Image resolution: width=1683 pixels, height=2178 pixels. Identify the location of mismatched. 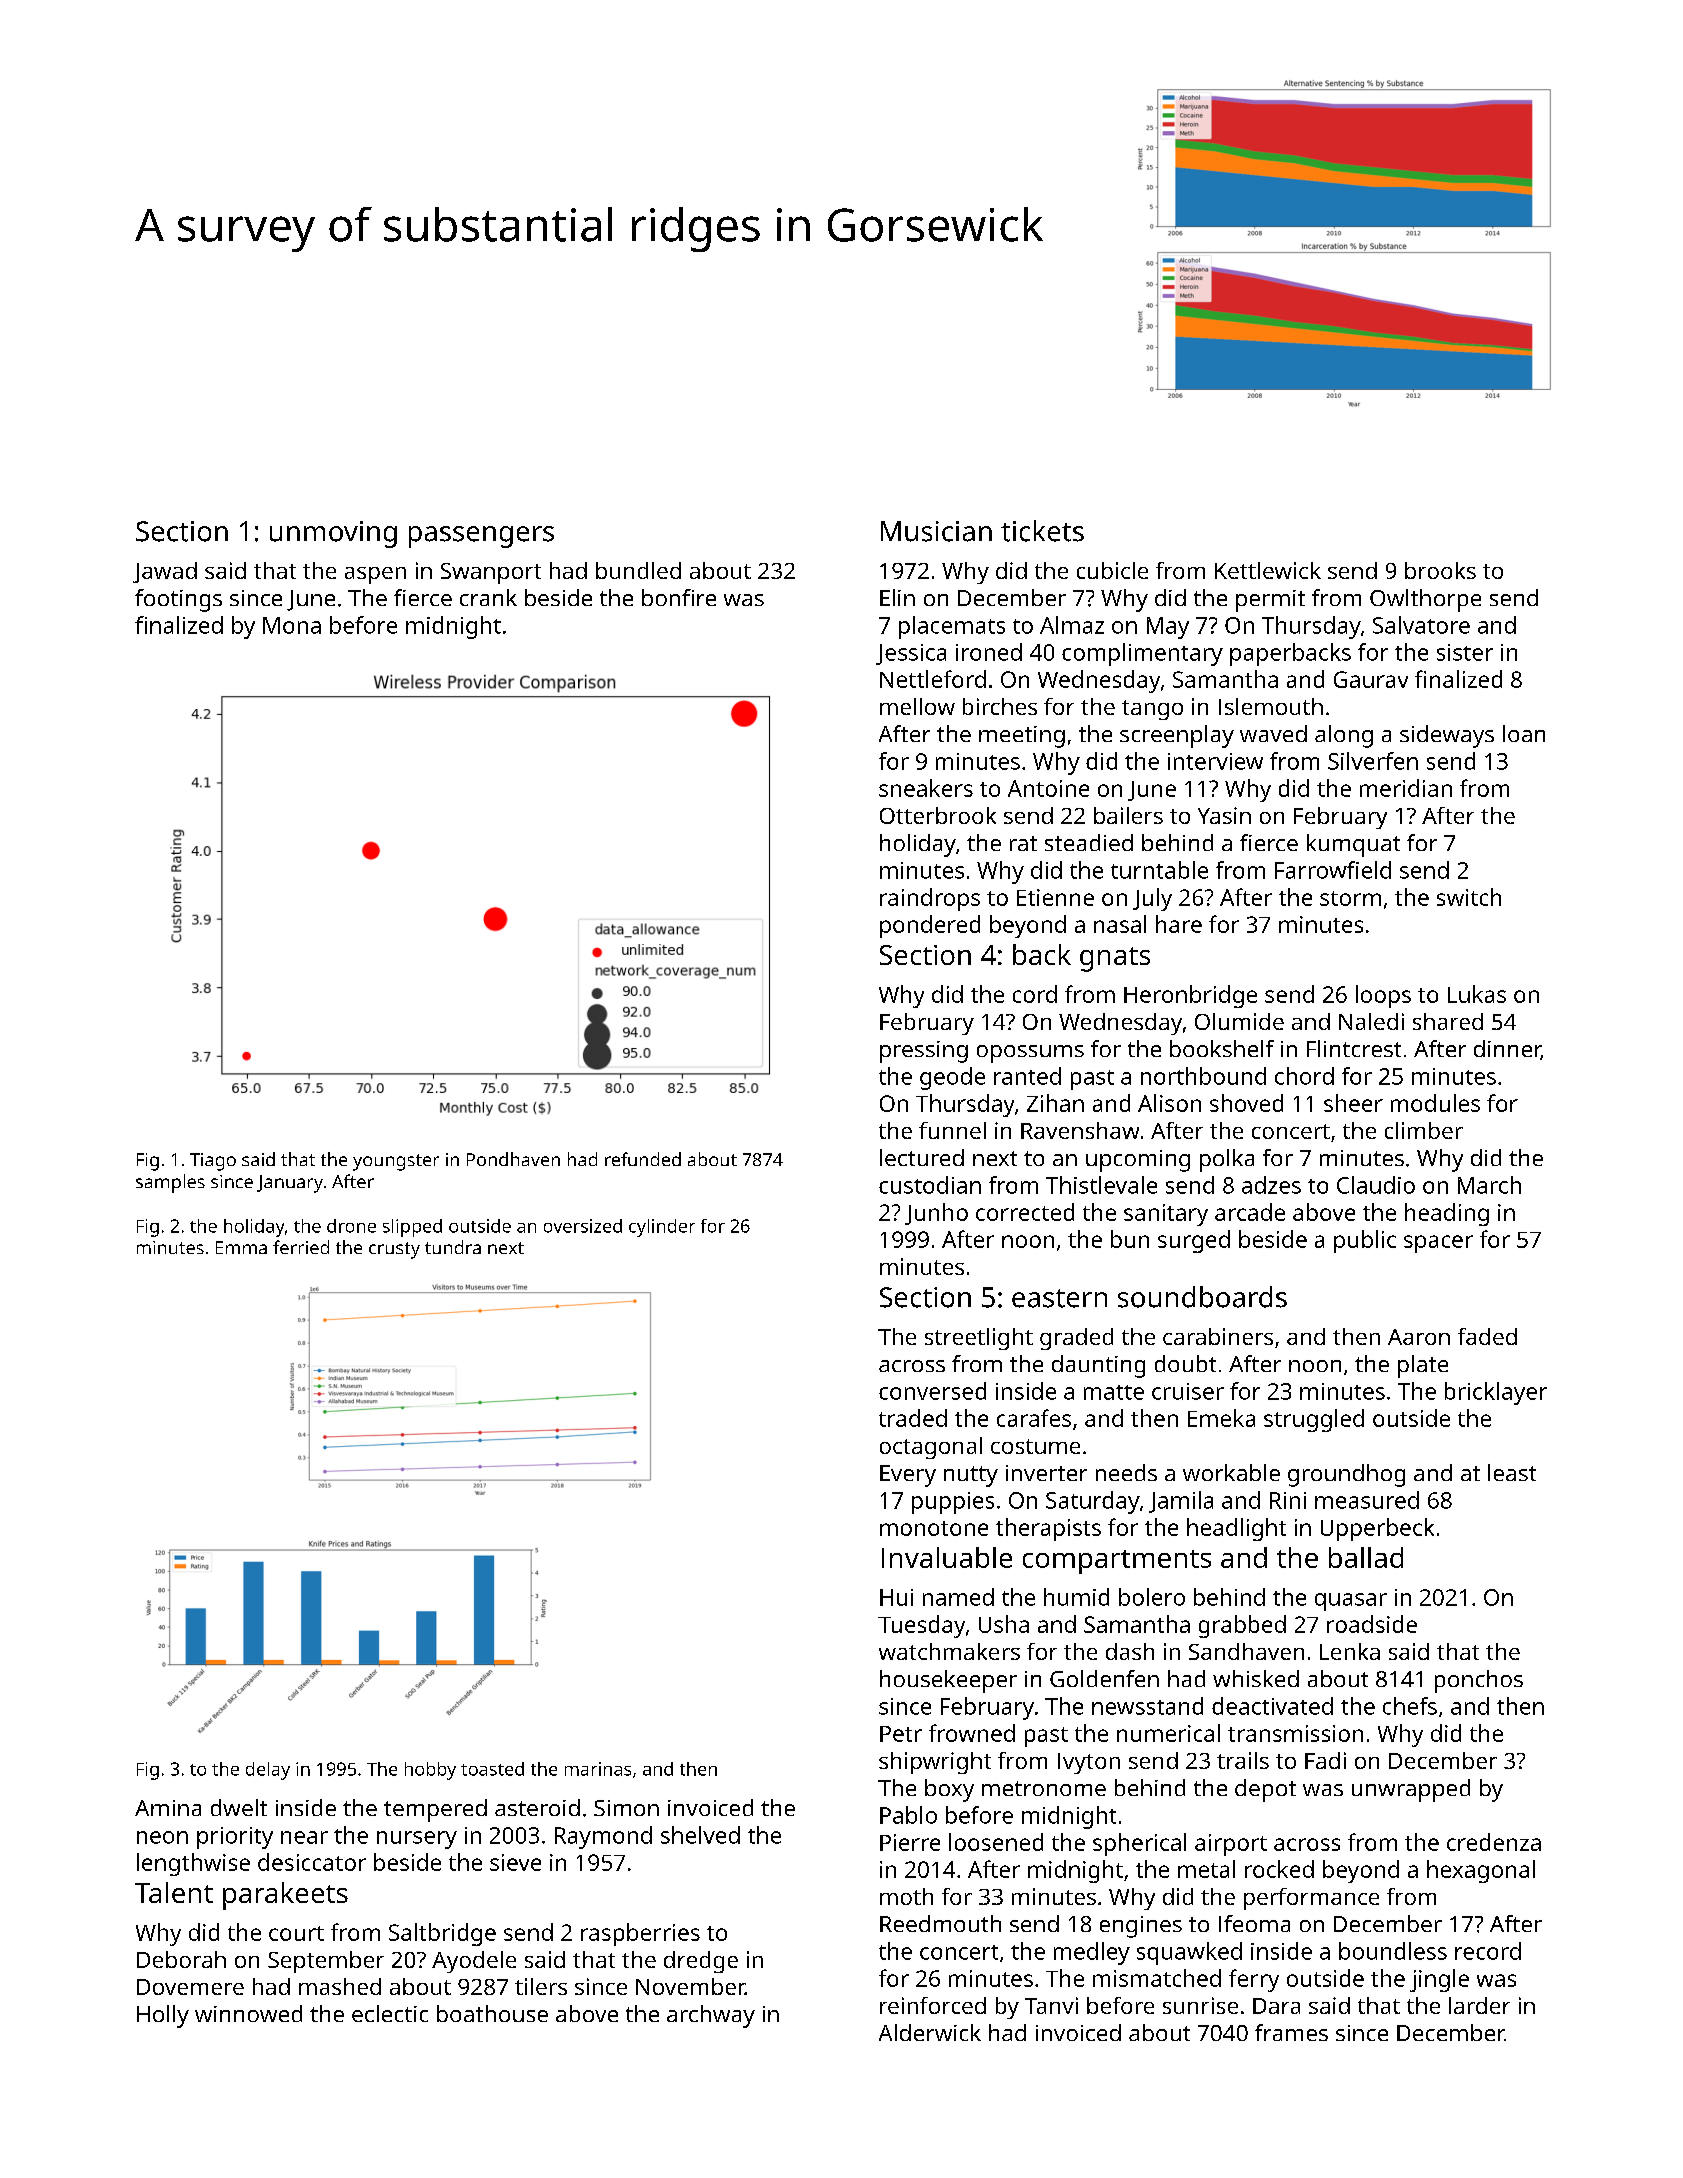
(1157, 1978).
